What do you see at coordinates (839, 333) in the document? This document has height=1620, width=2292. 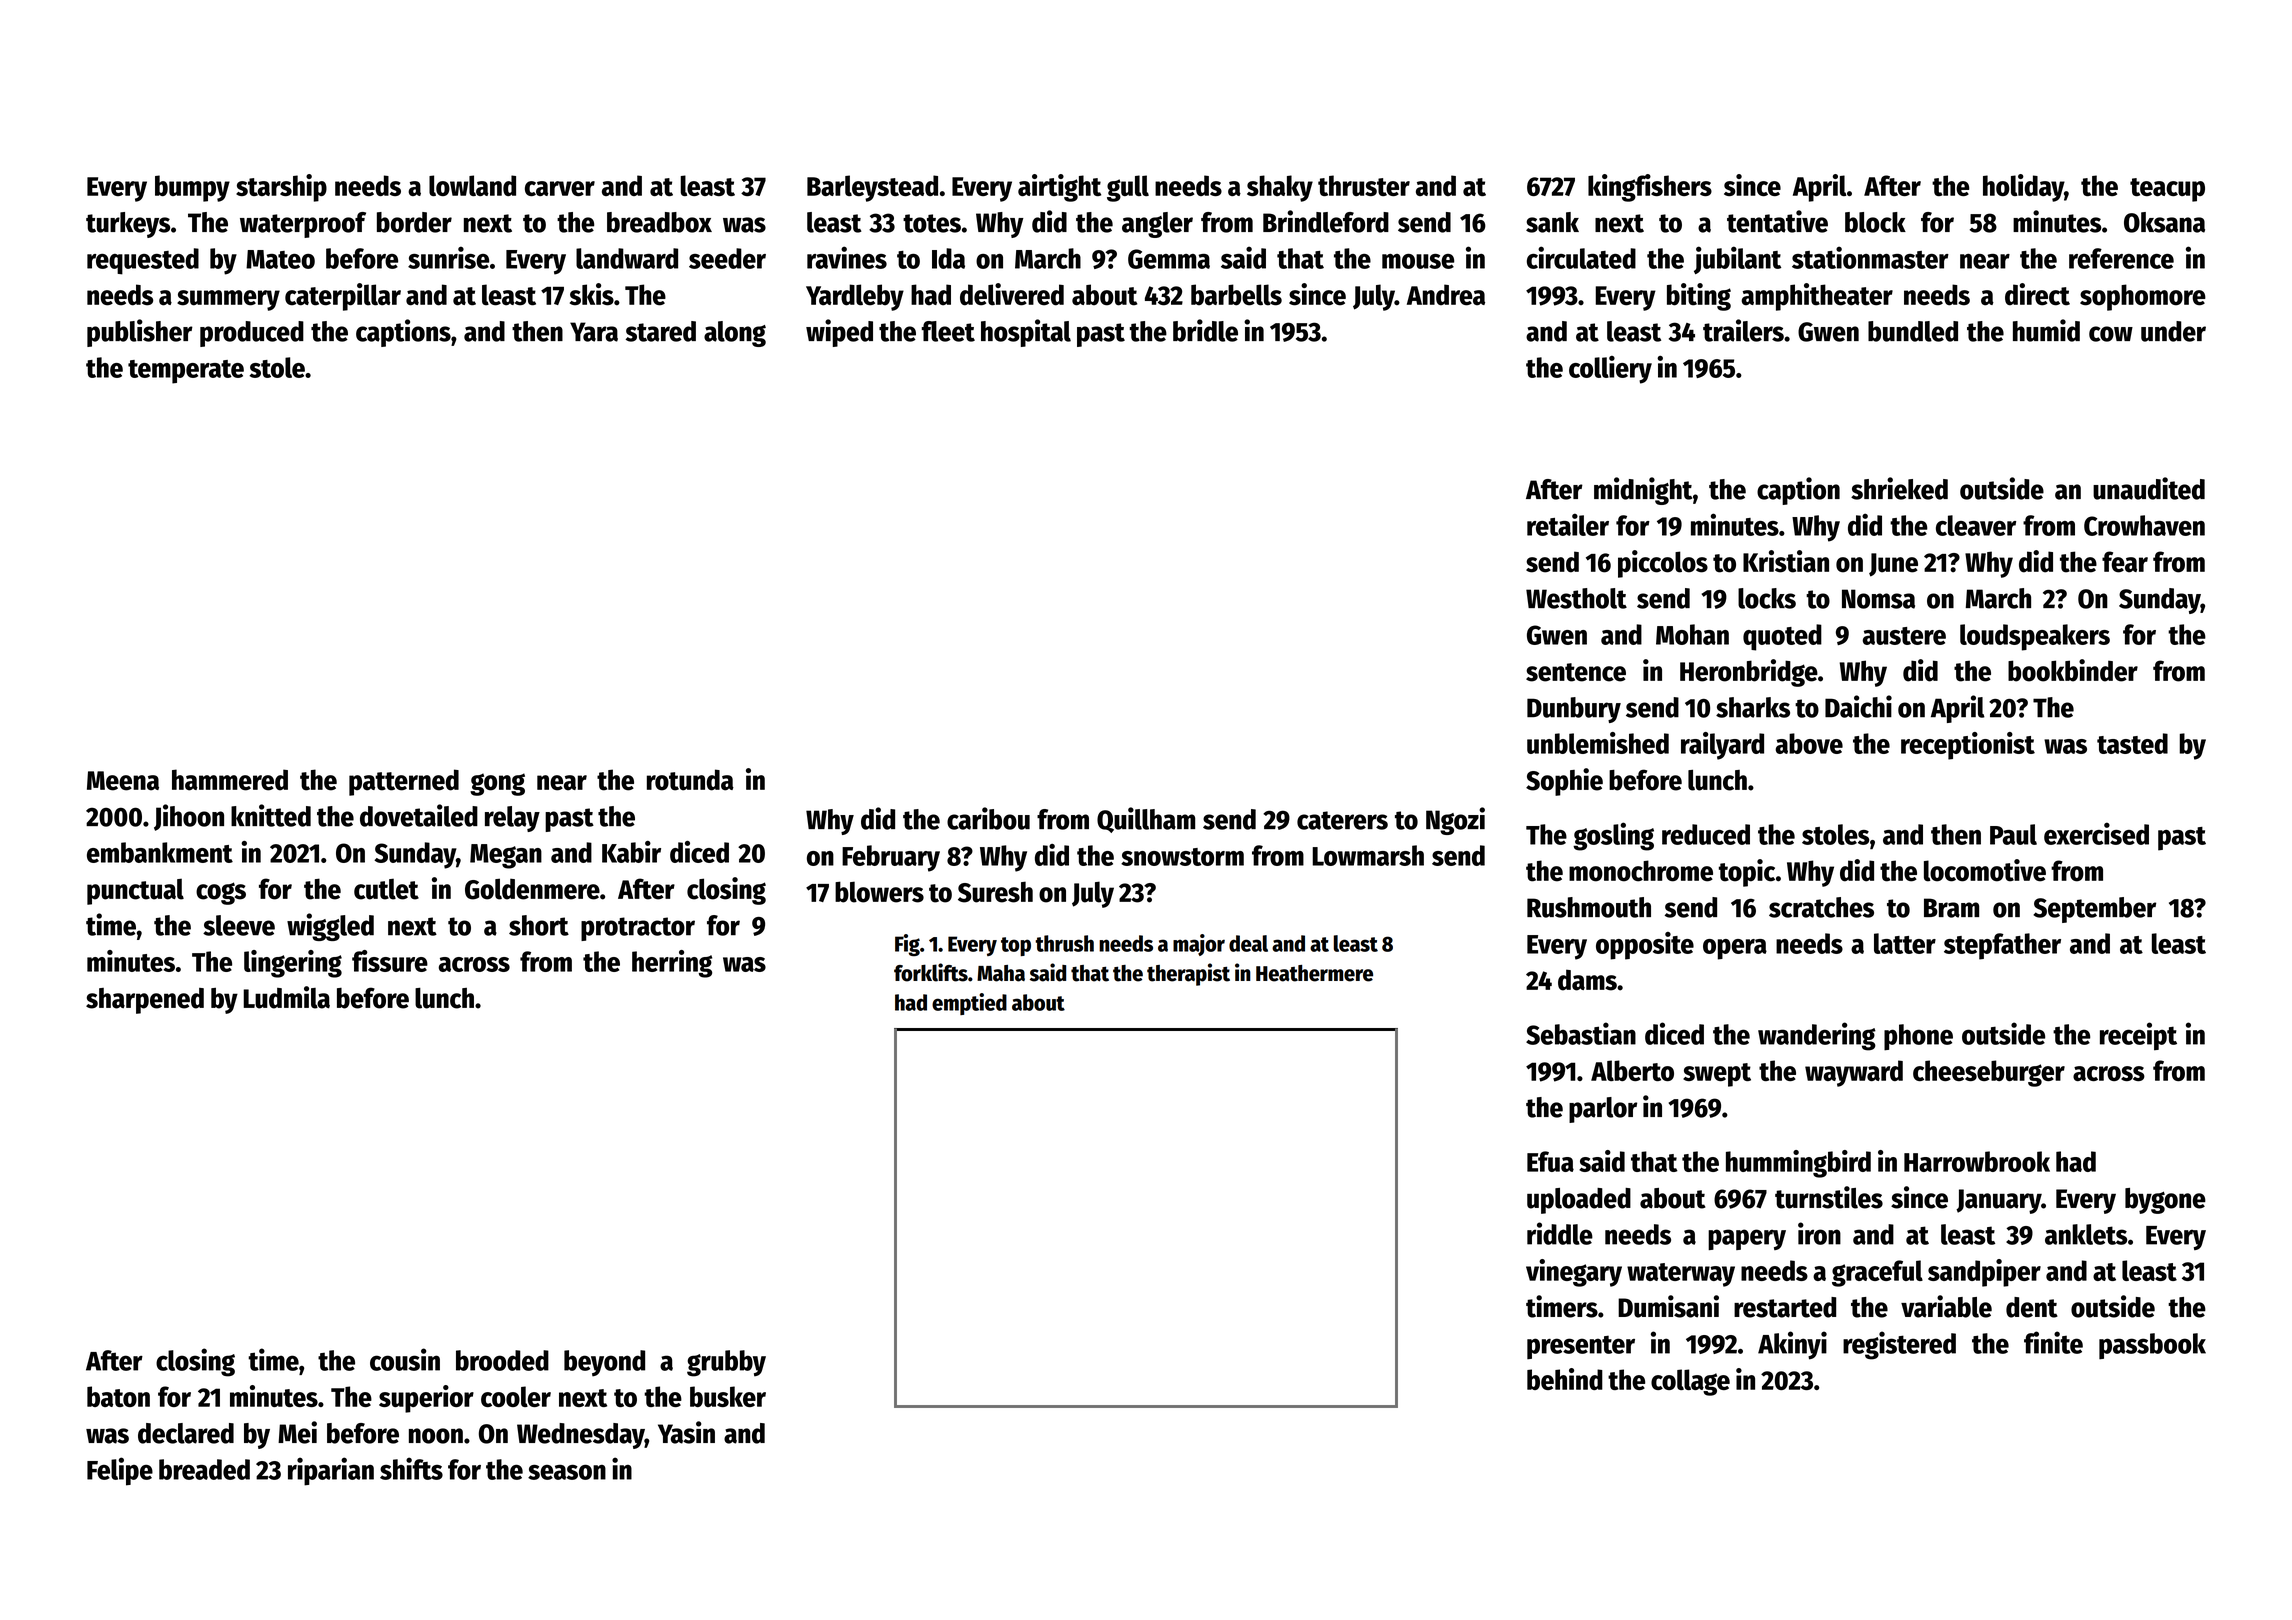 I see `wiped` at bounding box center [839, 333].
